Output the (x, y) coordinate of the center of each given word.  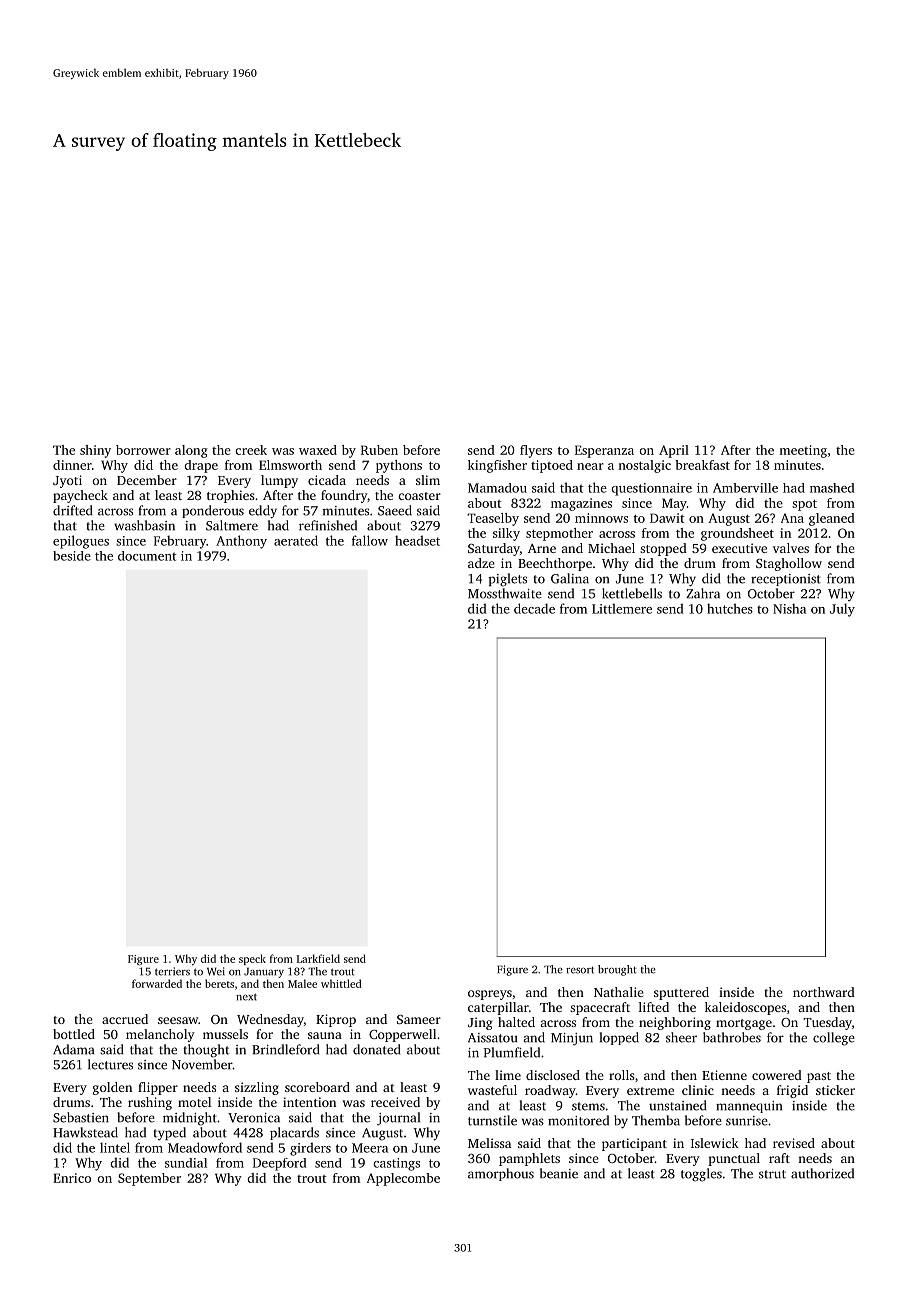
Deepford (280, 1164)
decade (534, 608)
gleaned (832, 519)
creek (251, 450)
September (149, 1179)
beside (72, 556)
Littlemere (622, 608)
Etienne (724, 1075)
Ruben (379, 450)
